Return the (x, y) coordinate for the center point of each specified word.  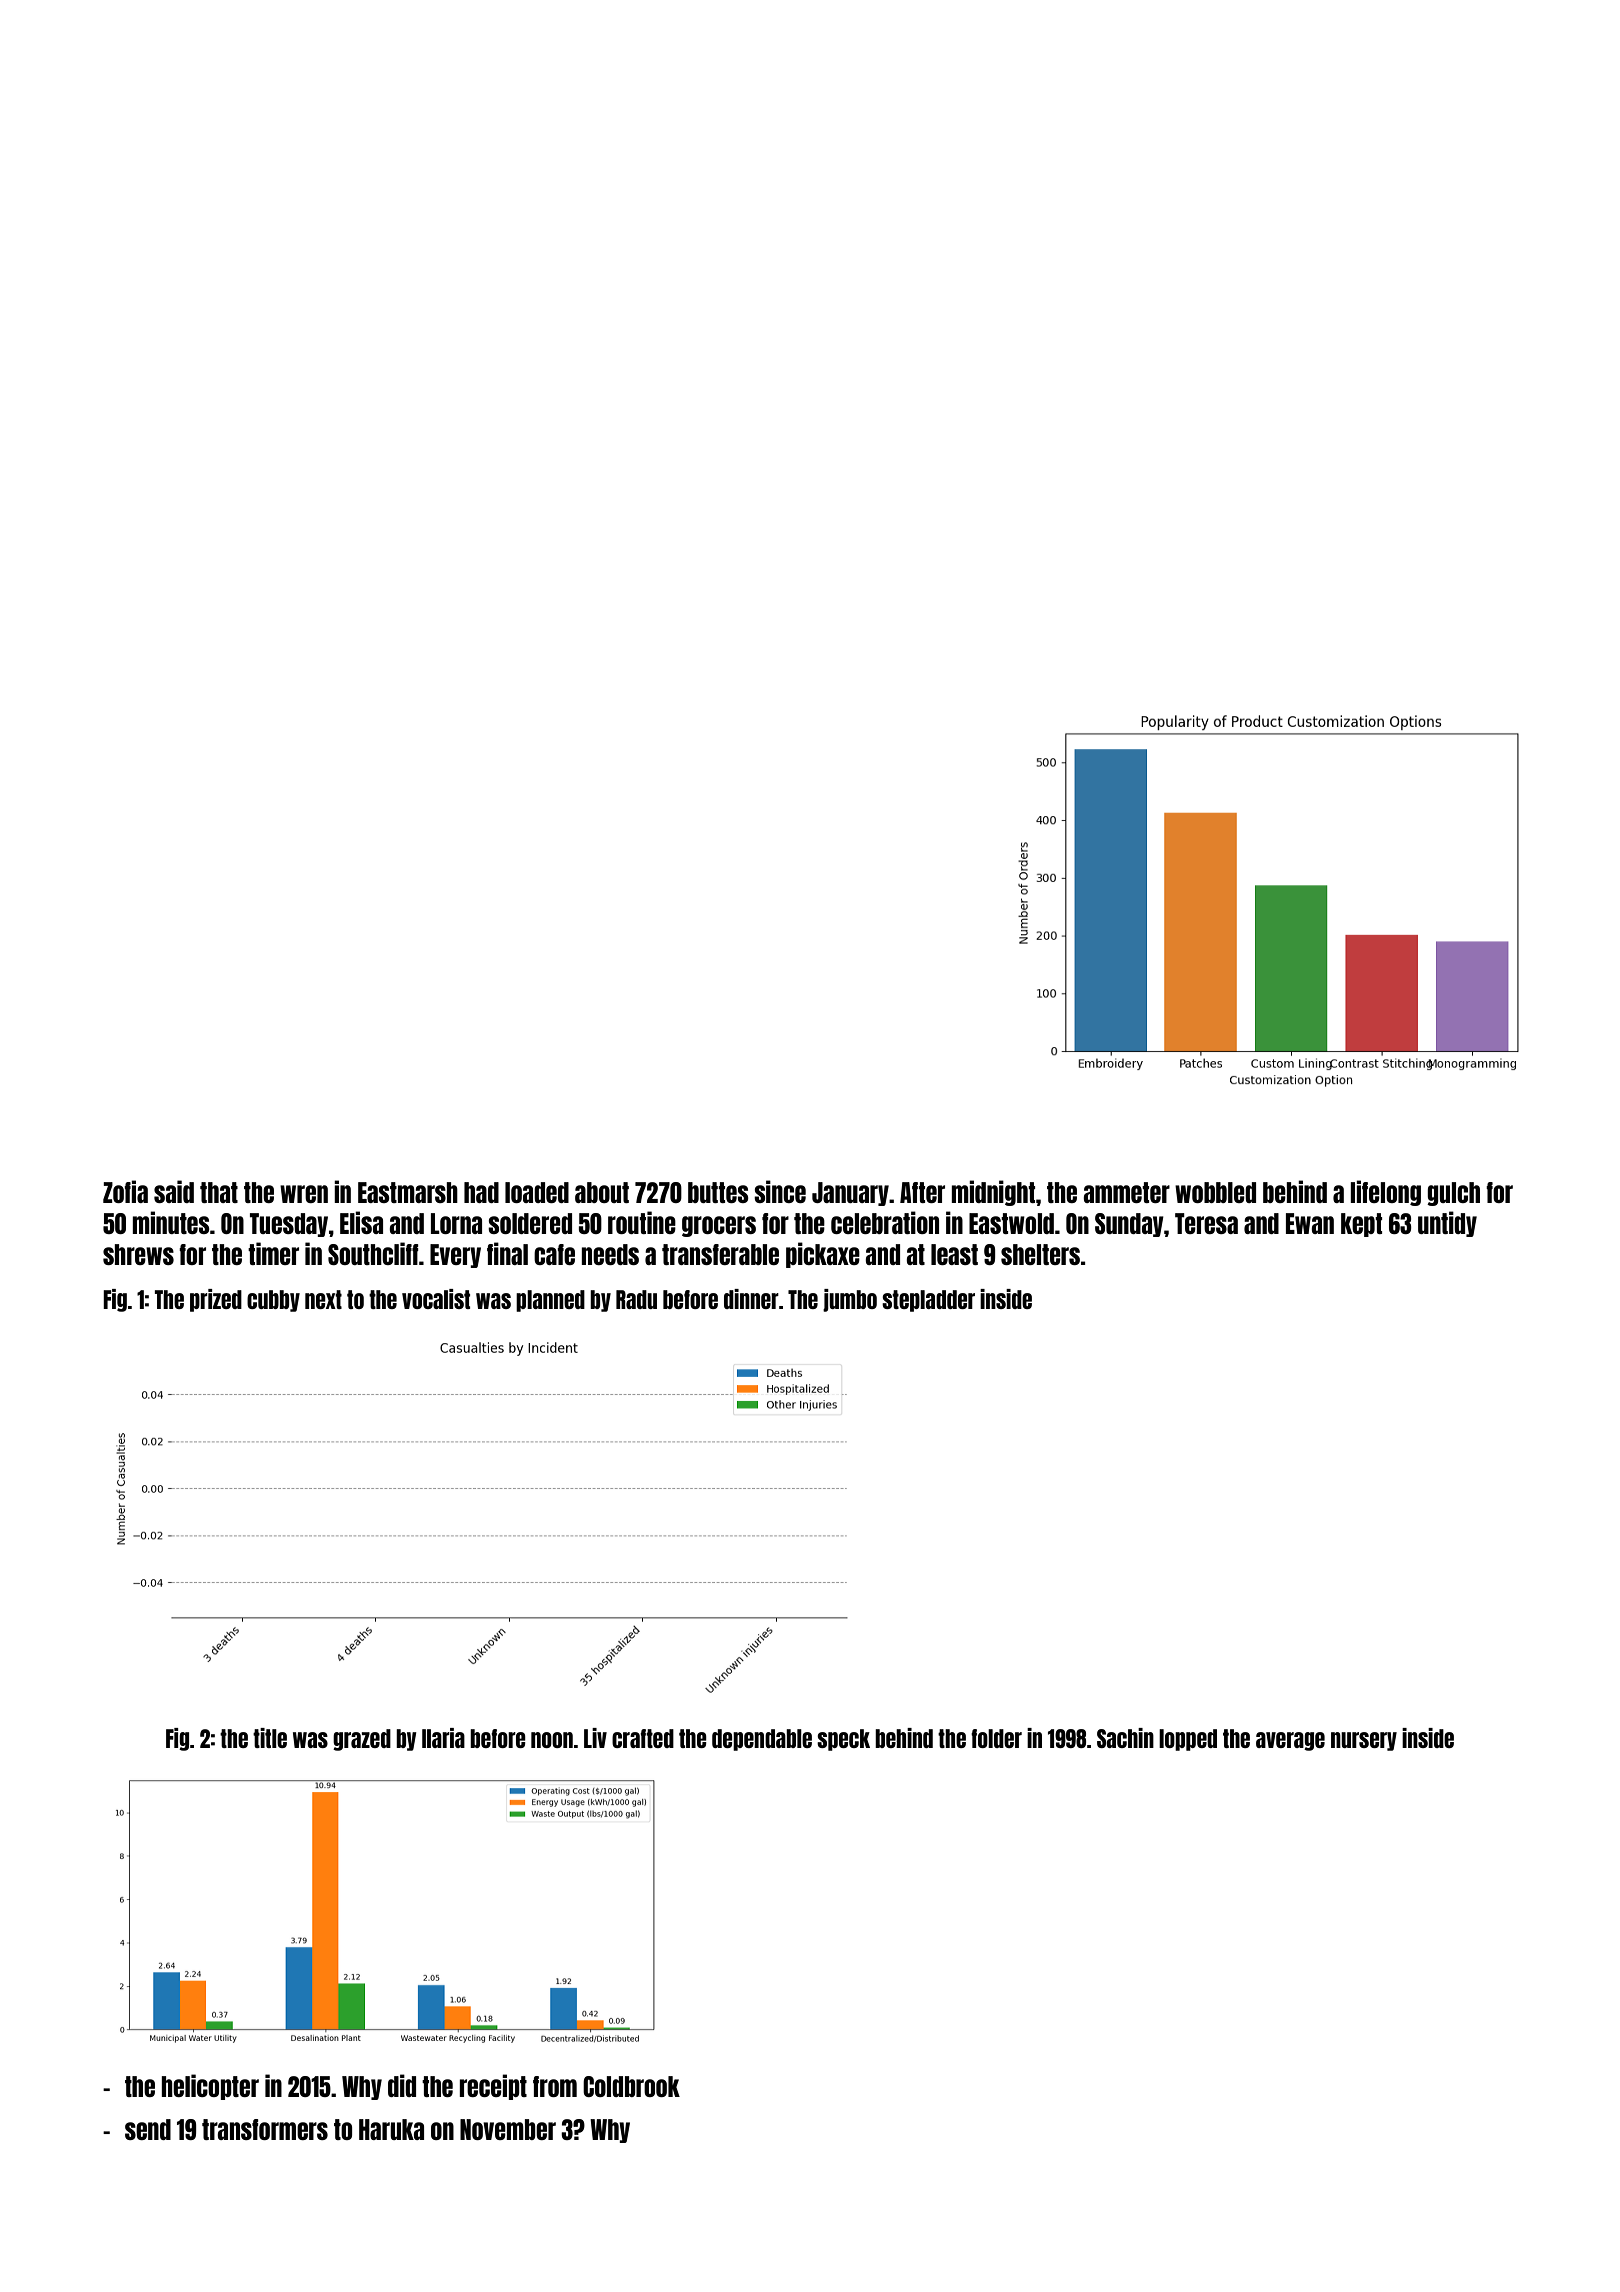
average (1290, 1741)
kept (1361, 1225)
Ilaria (443, 1738)
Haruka (391, 2129)
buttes (718, 1192)
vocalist (436, 1299)
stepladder (928, 1301)
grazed (362, 1740)
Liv (595, 1738)
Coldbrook (631, 2086)
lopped (1188, 1740)
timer (273, 1253)
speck (843, 1740)
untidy (1447, 1224)
